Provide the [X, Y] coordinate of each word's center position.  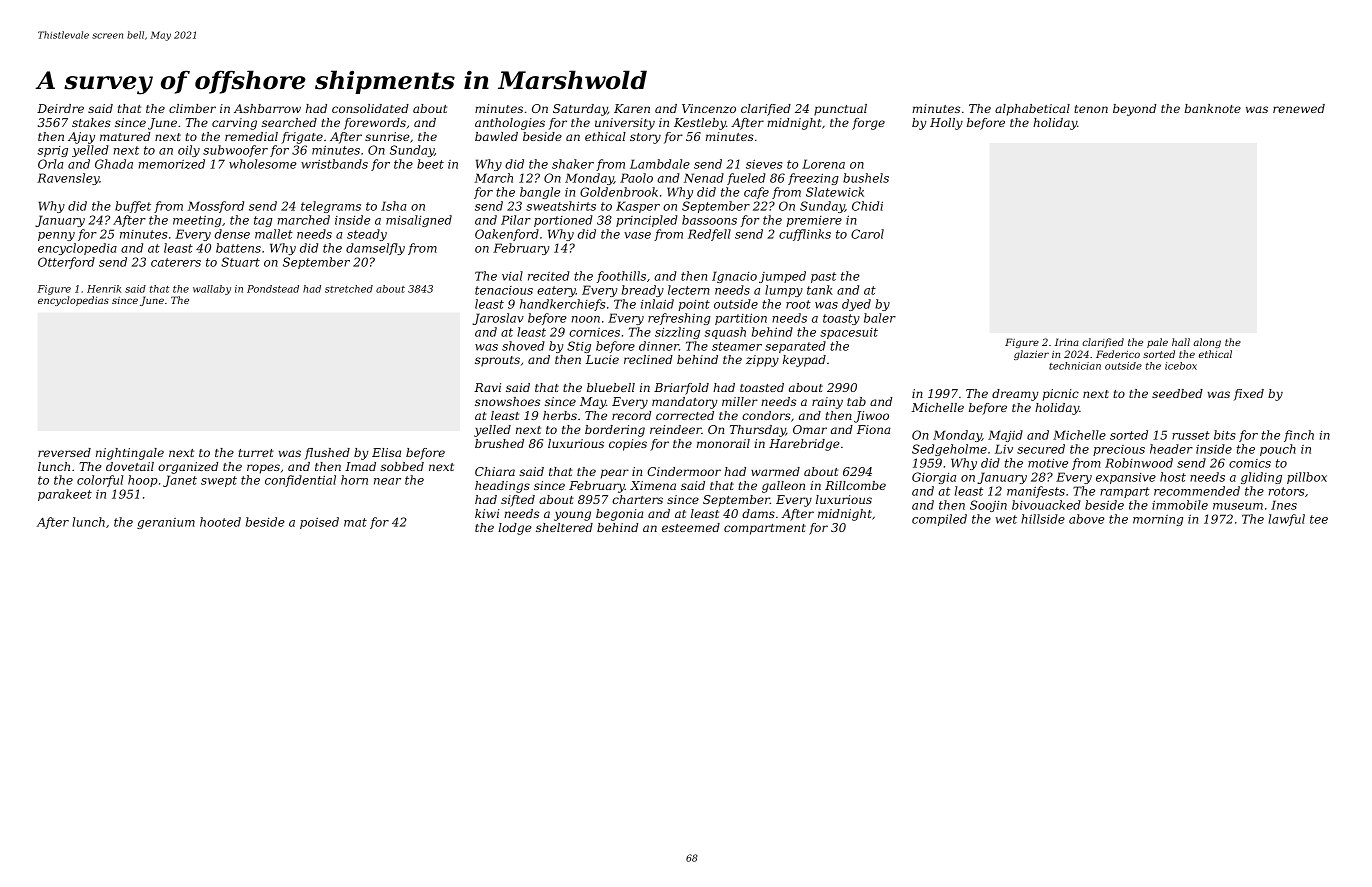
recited [549, 276]
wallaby [212, 290]
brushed [499, 443]
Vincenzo [709, 108]
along [1207, 343]
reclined [648, 359]
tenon [1091, 109]
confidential [300, 481]
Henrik [104, 289]
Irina [1067, 342]
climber [192, 108]
